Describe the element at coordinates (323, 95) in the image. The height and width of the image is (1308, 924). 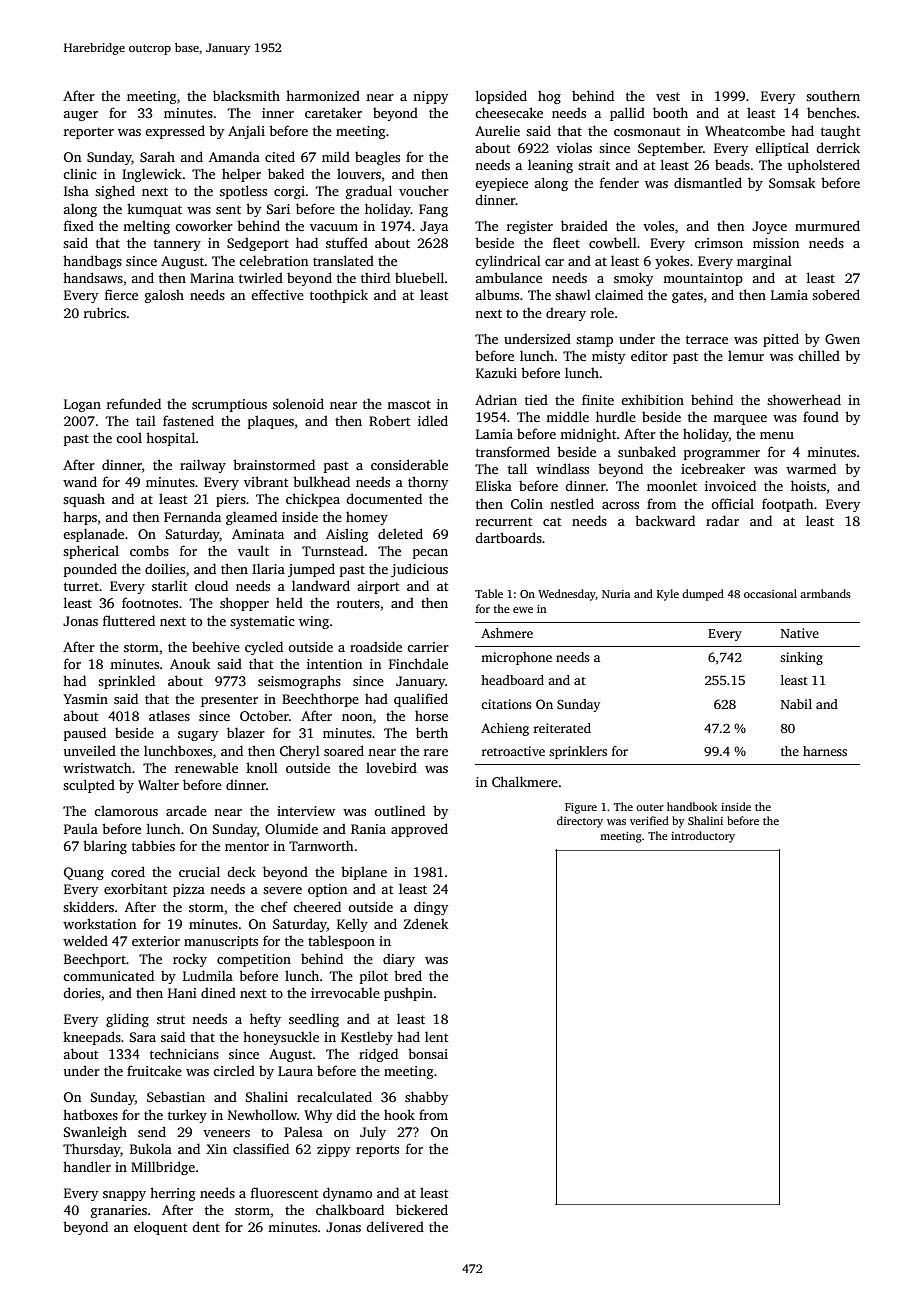
I see `harmonized` at that location.
